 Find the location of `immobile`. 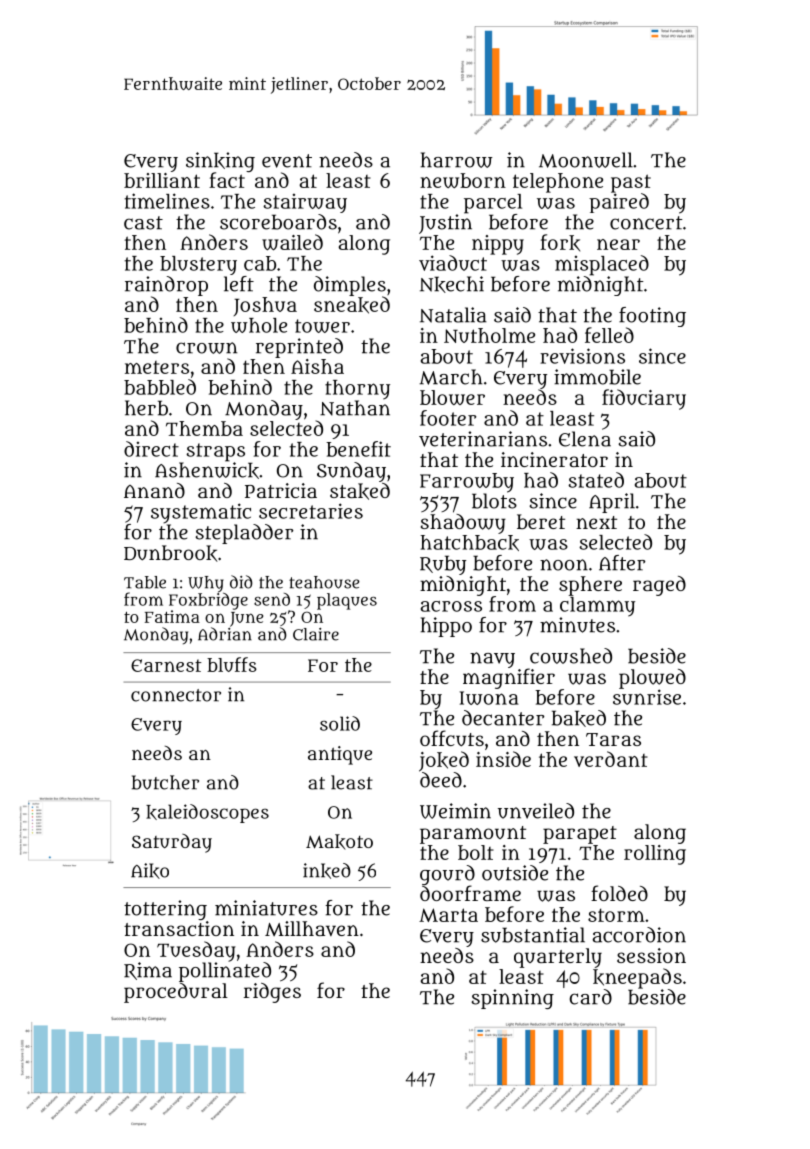

immobile is located at coordinates (597, 377).
